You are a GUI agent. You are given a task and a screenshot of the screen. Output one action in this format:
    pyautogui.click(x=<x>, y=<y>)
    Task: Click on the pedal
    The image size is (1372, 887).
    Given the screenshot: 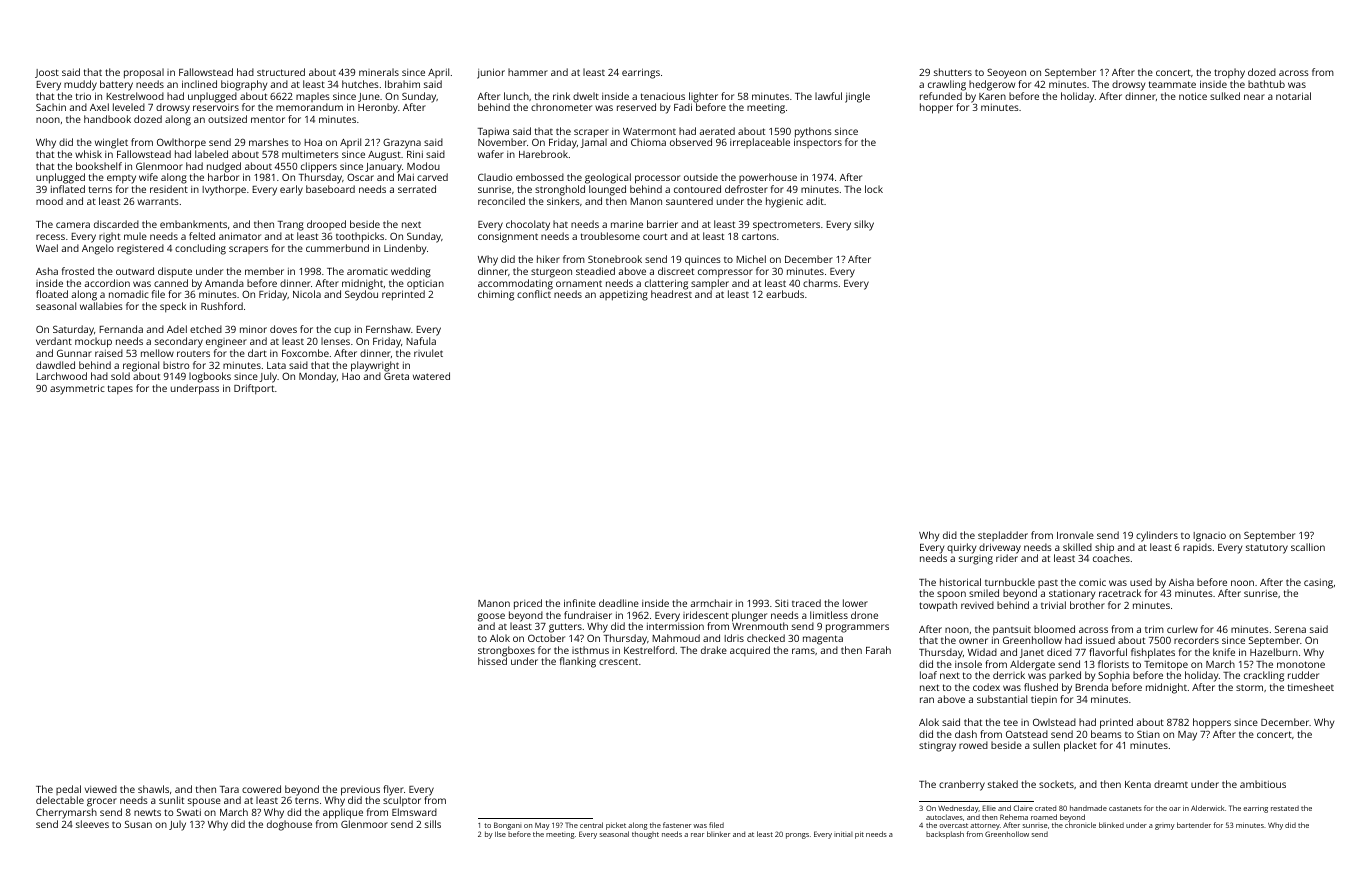 What is the action you would take?
    pyautogui.click(x=68, y=790)
